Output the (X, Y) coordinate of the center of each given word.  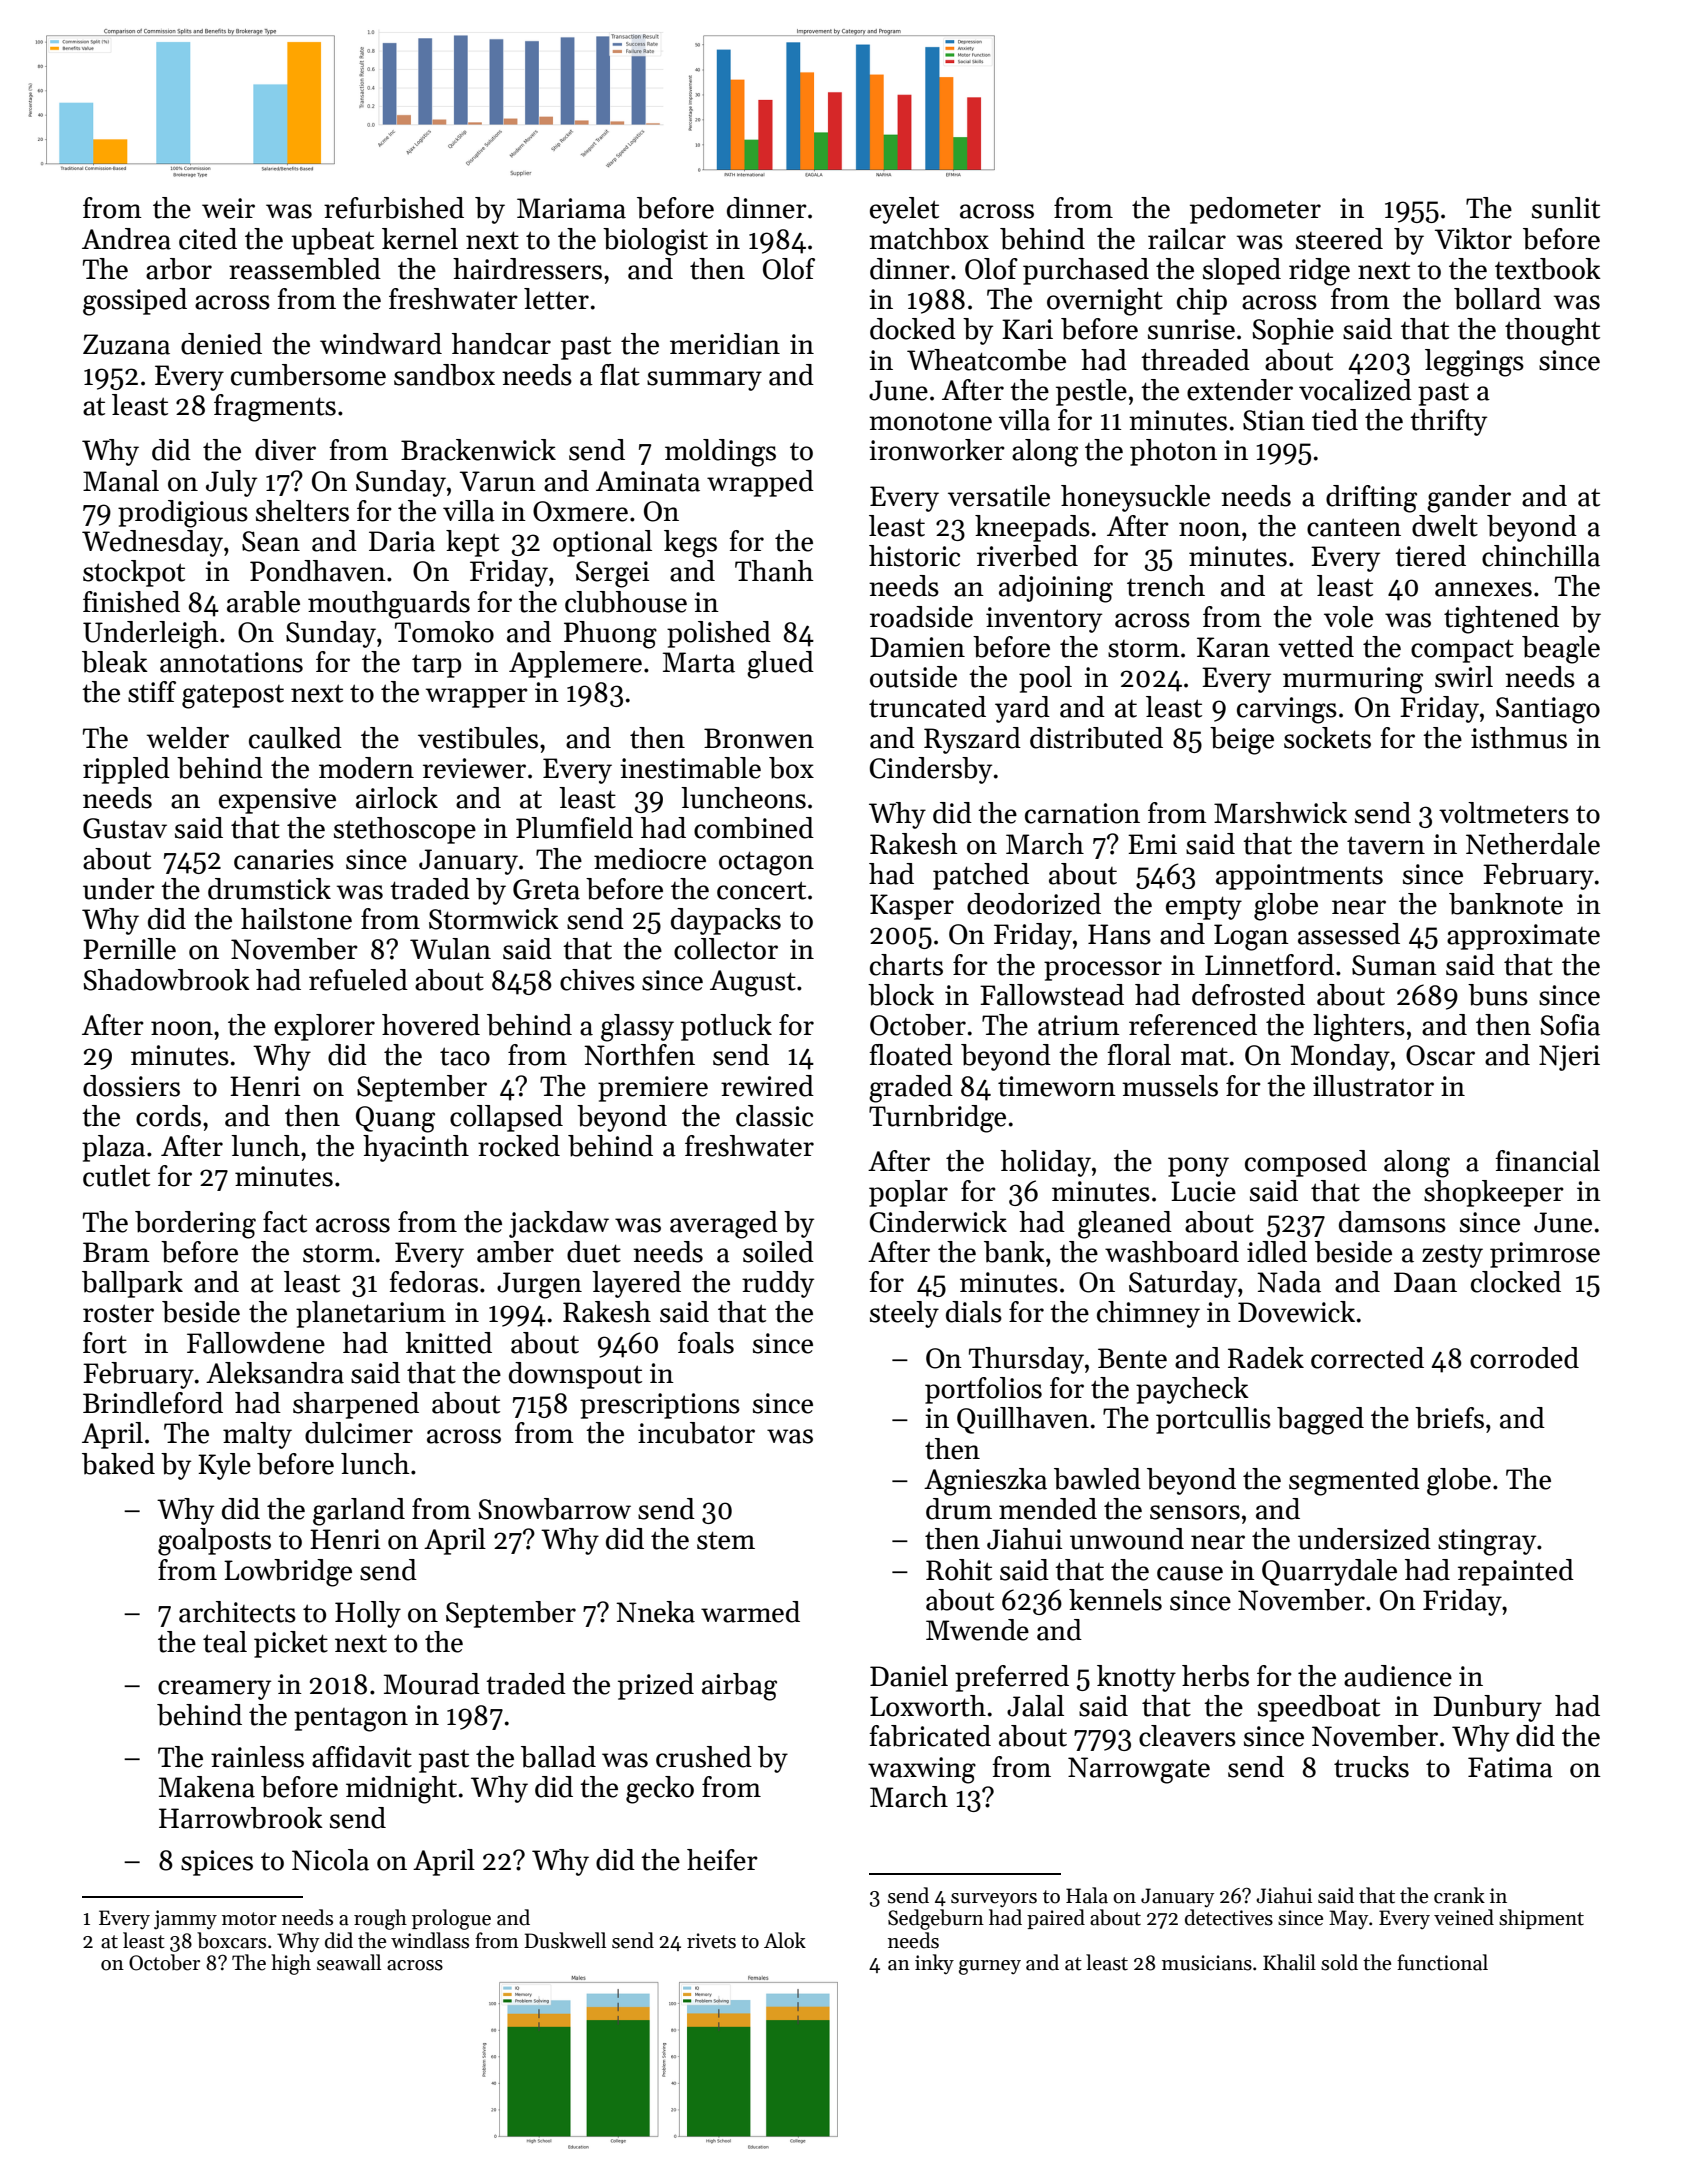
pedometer (1255, 210)
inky (934, 1964)
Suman (1394, 965)
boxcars (231, 1940)
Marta (699, 662)
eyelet (904, 210)
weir (228, 208)
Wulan (450, 949)
